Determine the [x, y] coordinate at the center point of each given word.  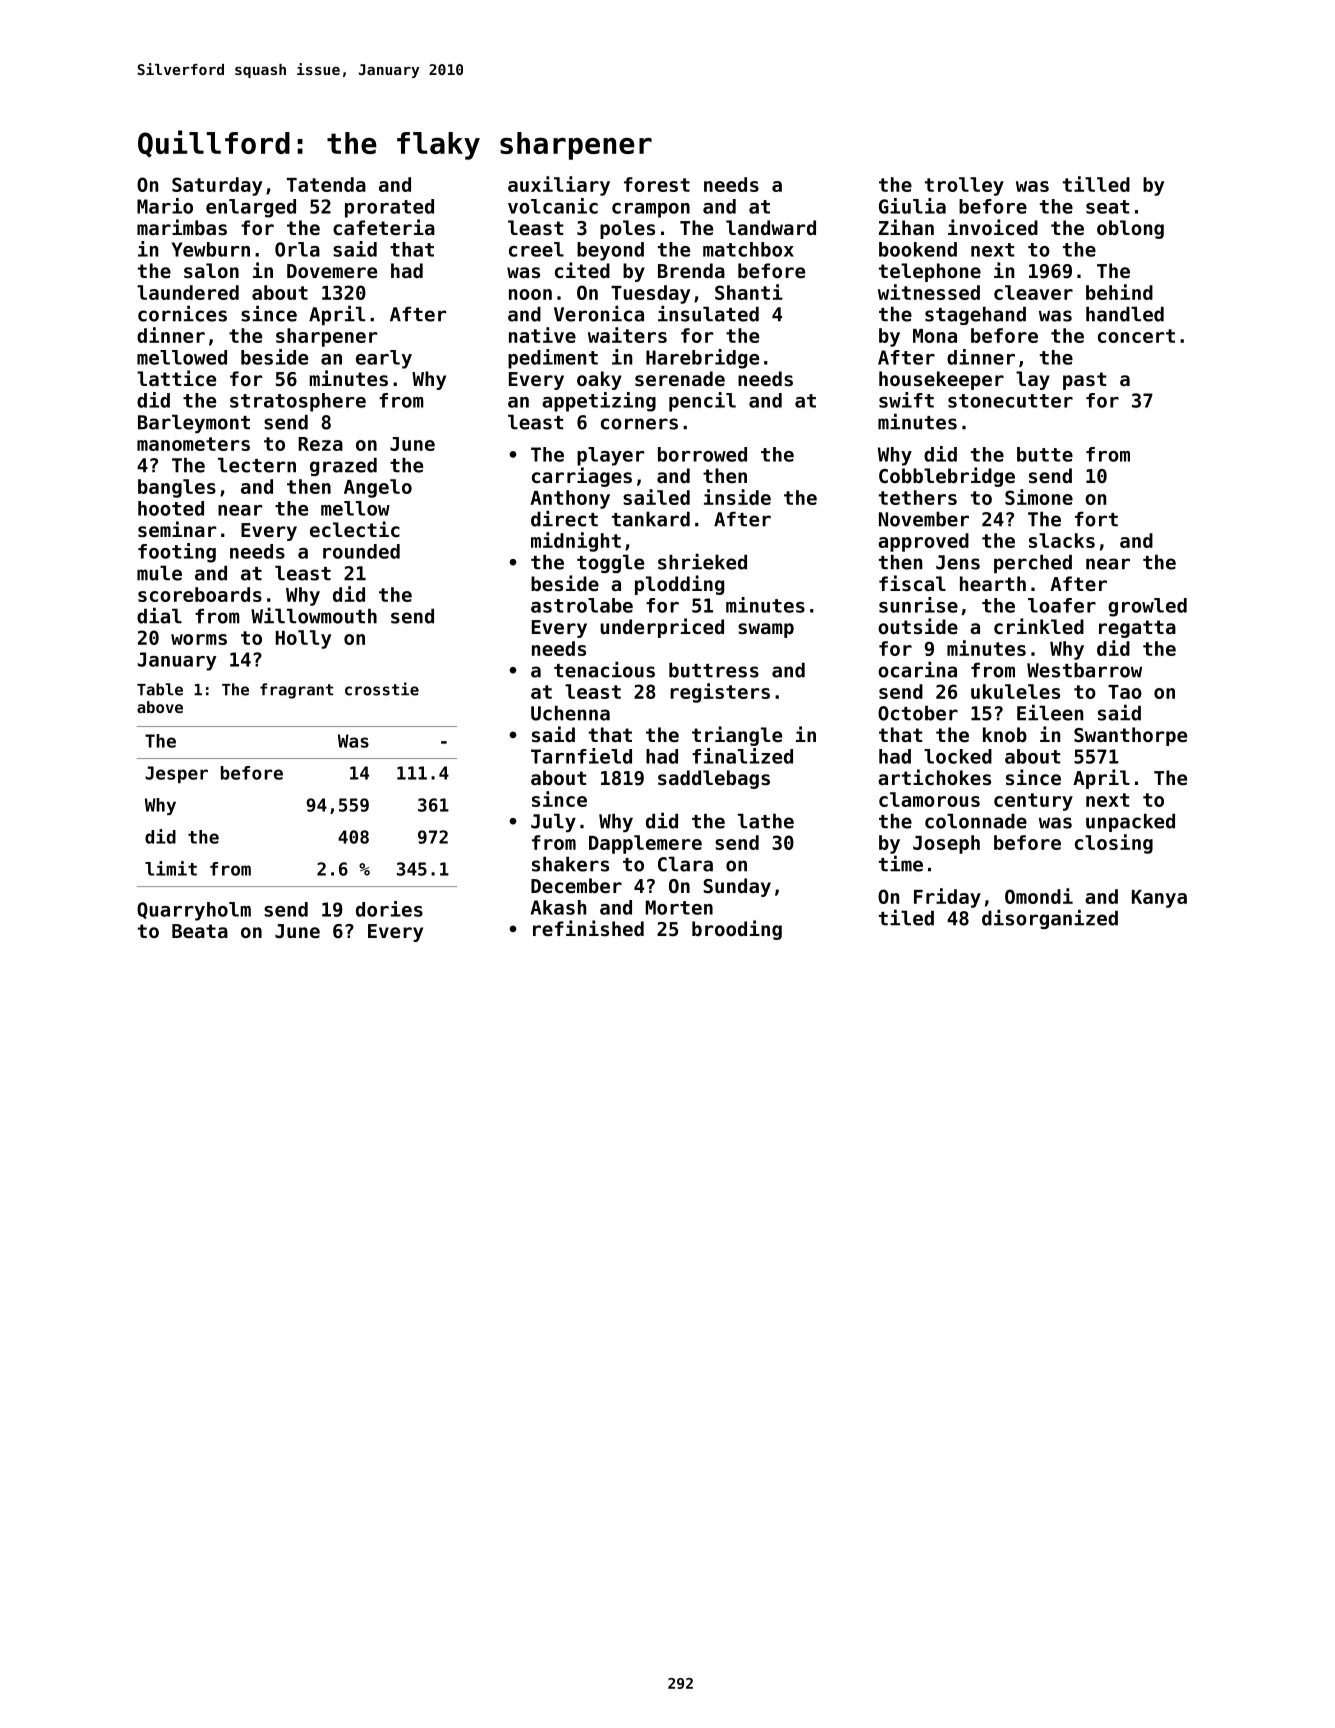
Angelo [378, 488]
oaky [599, 380]
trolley [964, 186]
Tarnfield [581, 756]
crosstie [382, 689]
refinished [588, 928]
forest [657, 184]
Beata [200, 931]
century [1033, 802]
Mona [935, 336]
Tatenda [326, 184]
